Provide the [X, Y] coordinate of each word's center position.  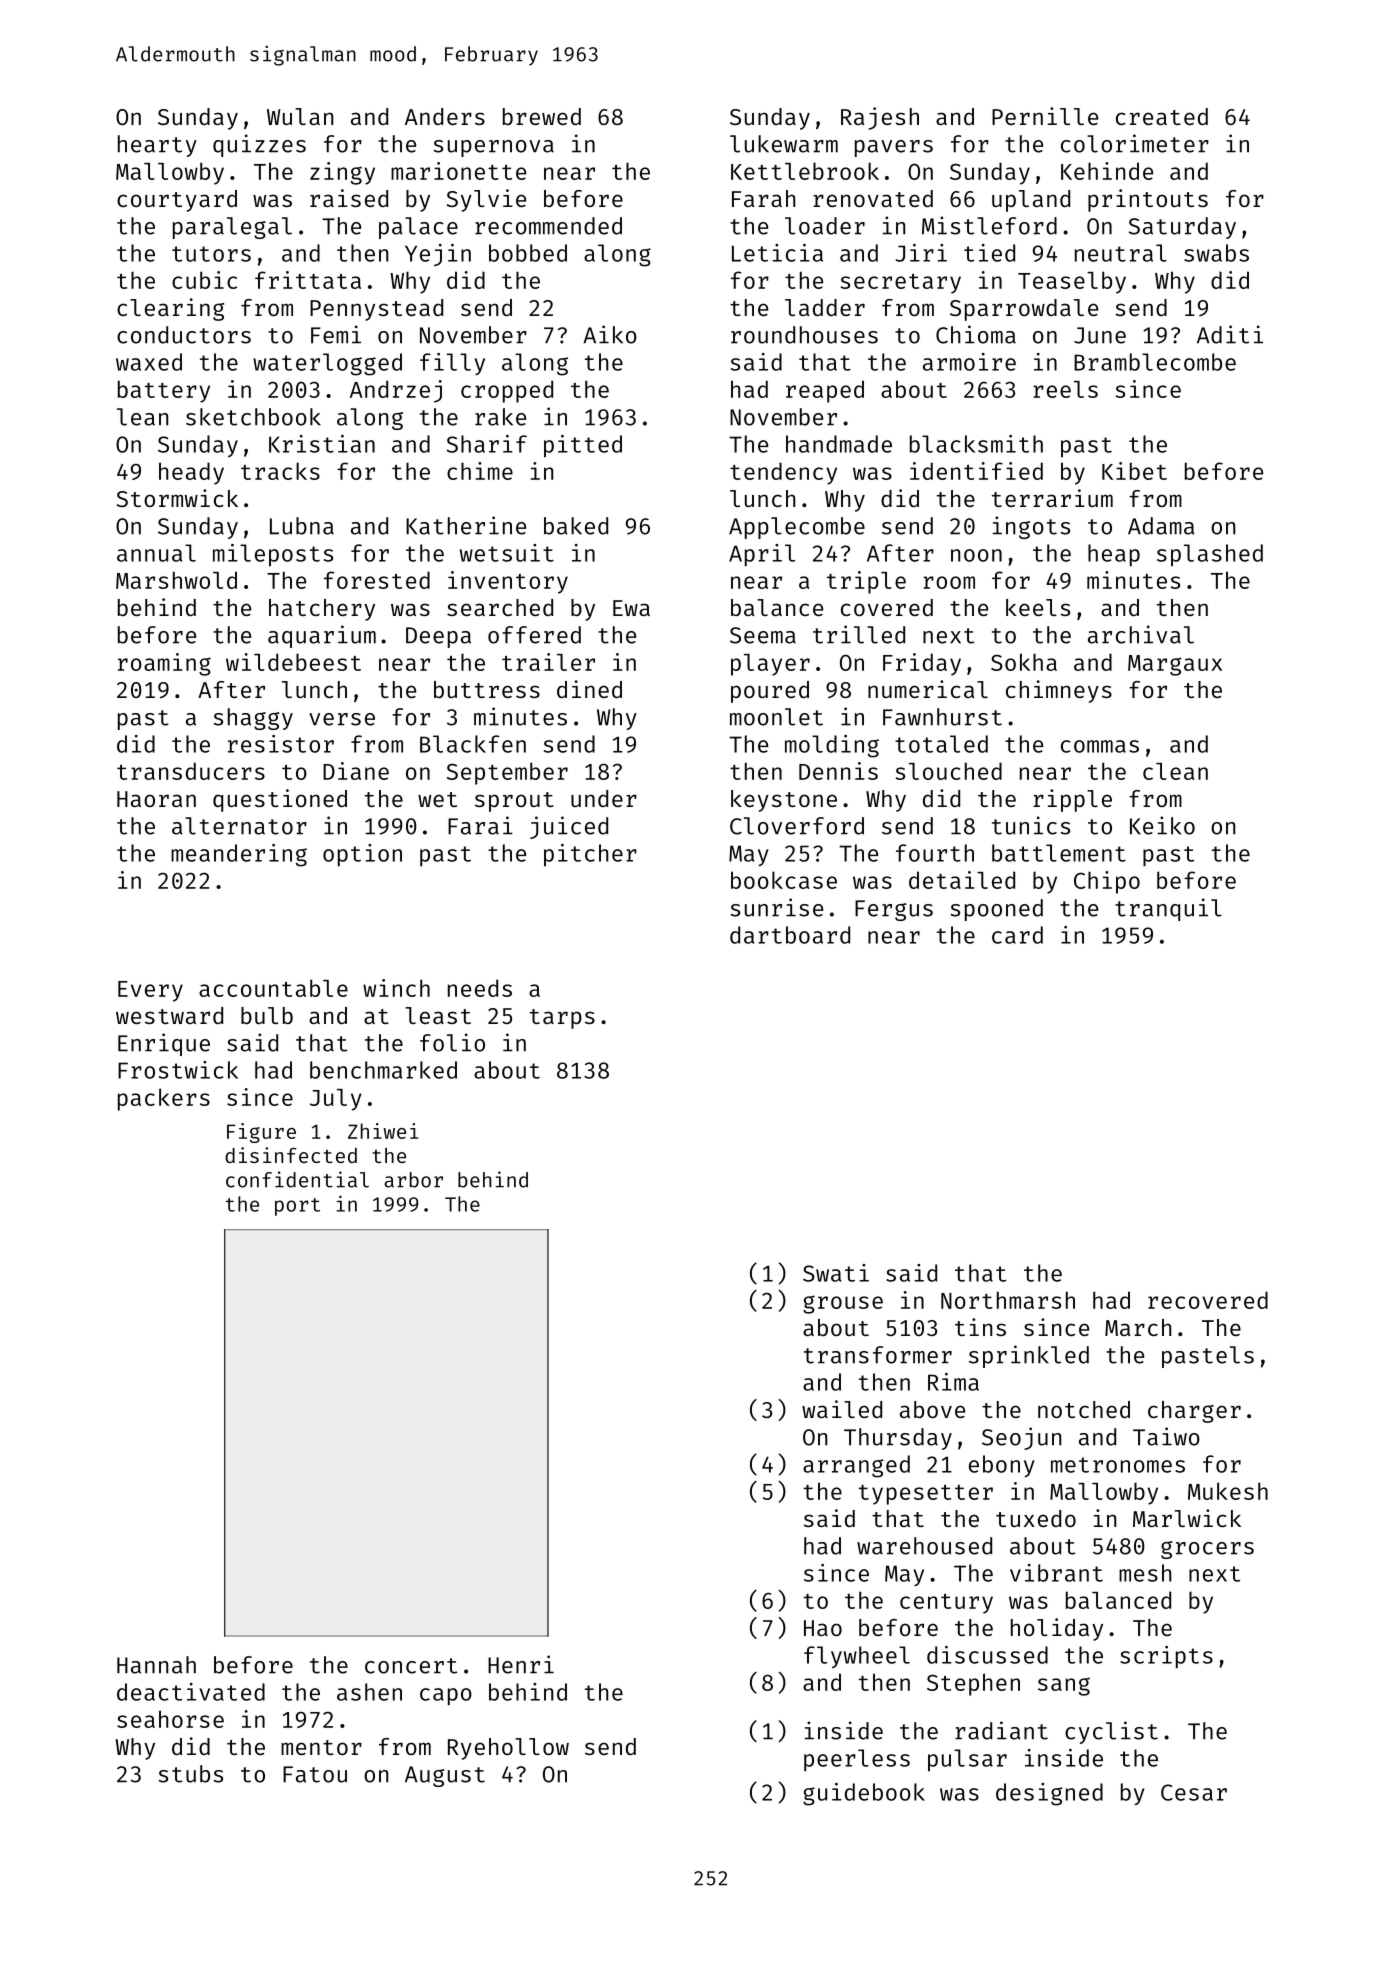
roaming [164, 664]
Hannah [156, 1665]
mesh [1145, 1573]
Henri [521, 1664]
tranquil [1168, 909]
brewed [542, 116]
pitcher [590, 855]
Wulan [300, 116]
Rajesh [880, 118]
